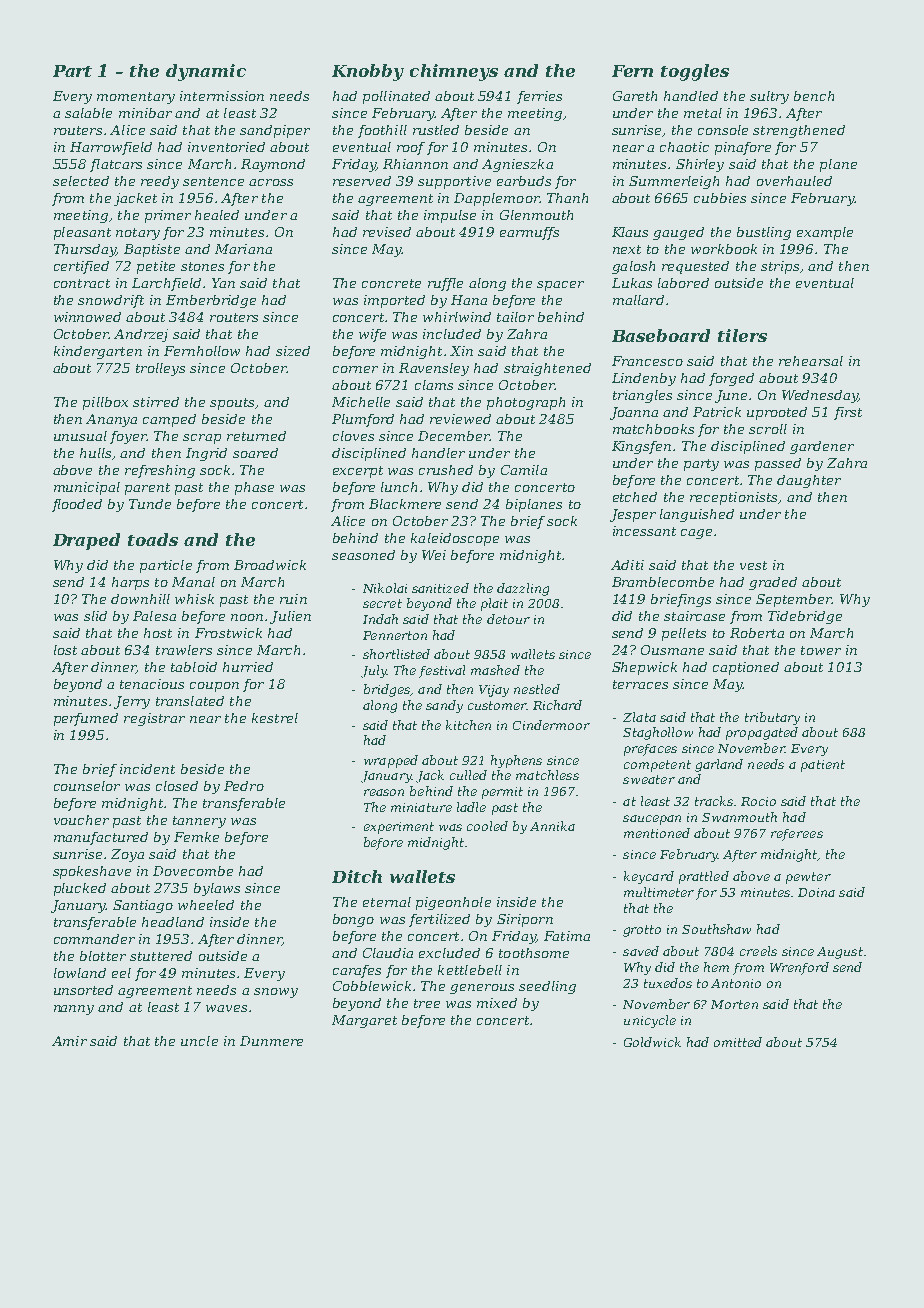 This screenshot has width=924, height=1308. What do you see at coordinates (523, 589) in the screenshot?
I see `dazzling` at bounding box center [523, 589].
